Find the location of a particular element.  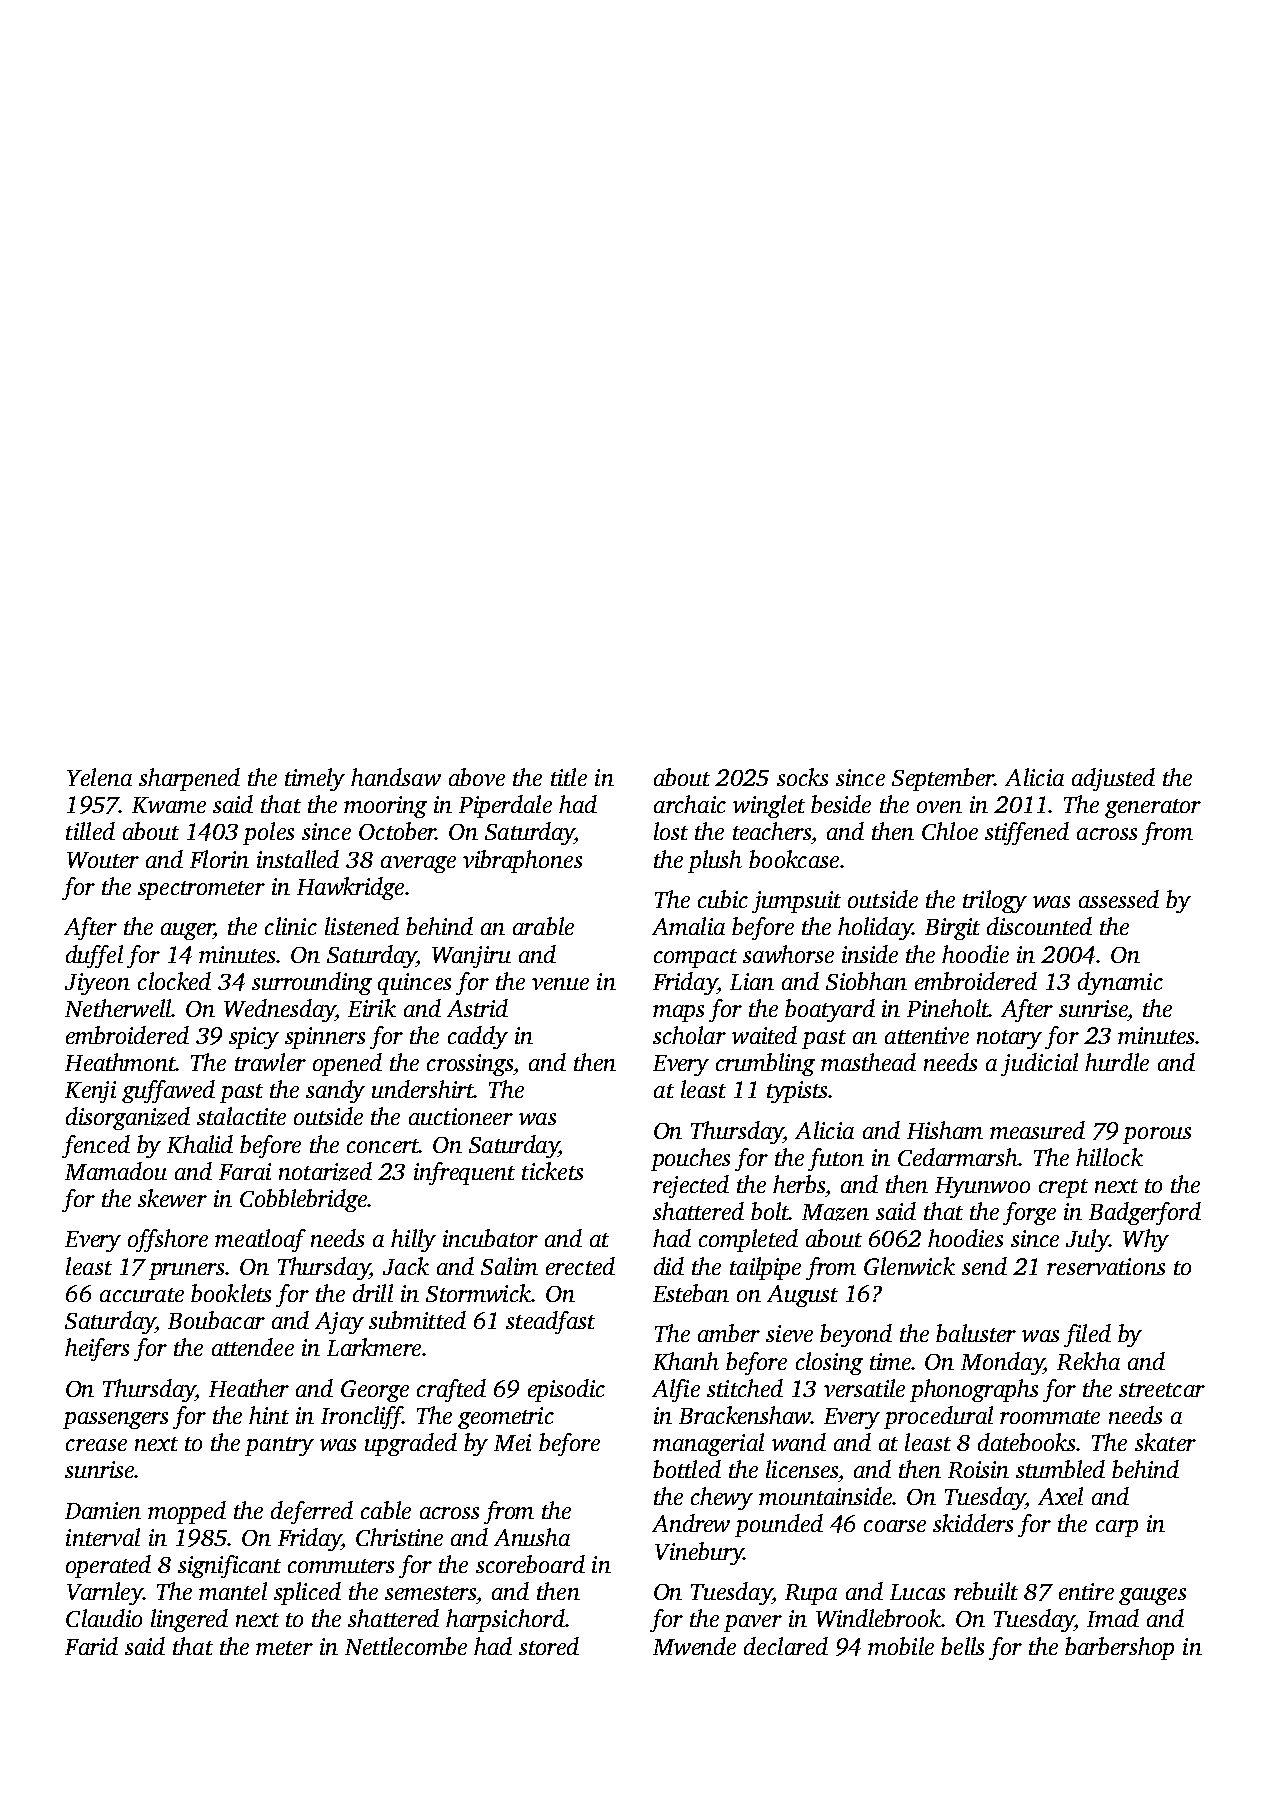

September is located at coordinates (943, 779).
